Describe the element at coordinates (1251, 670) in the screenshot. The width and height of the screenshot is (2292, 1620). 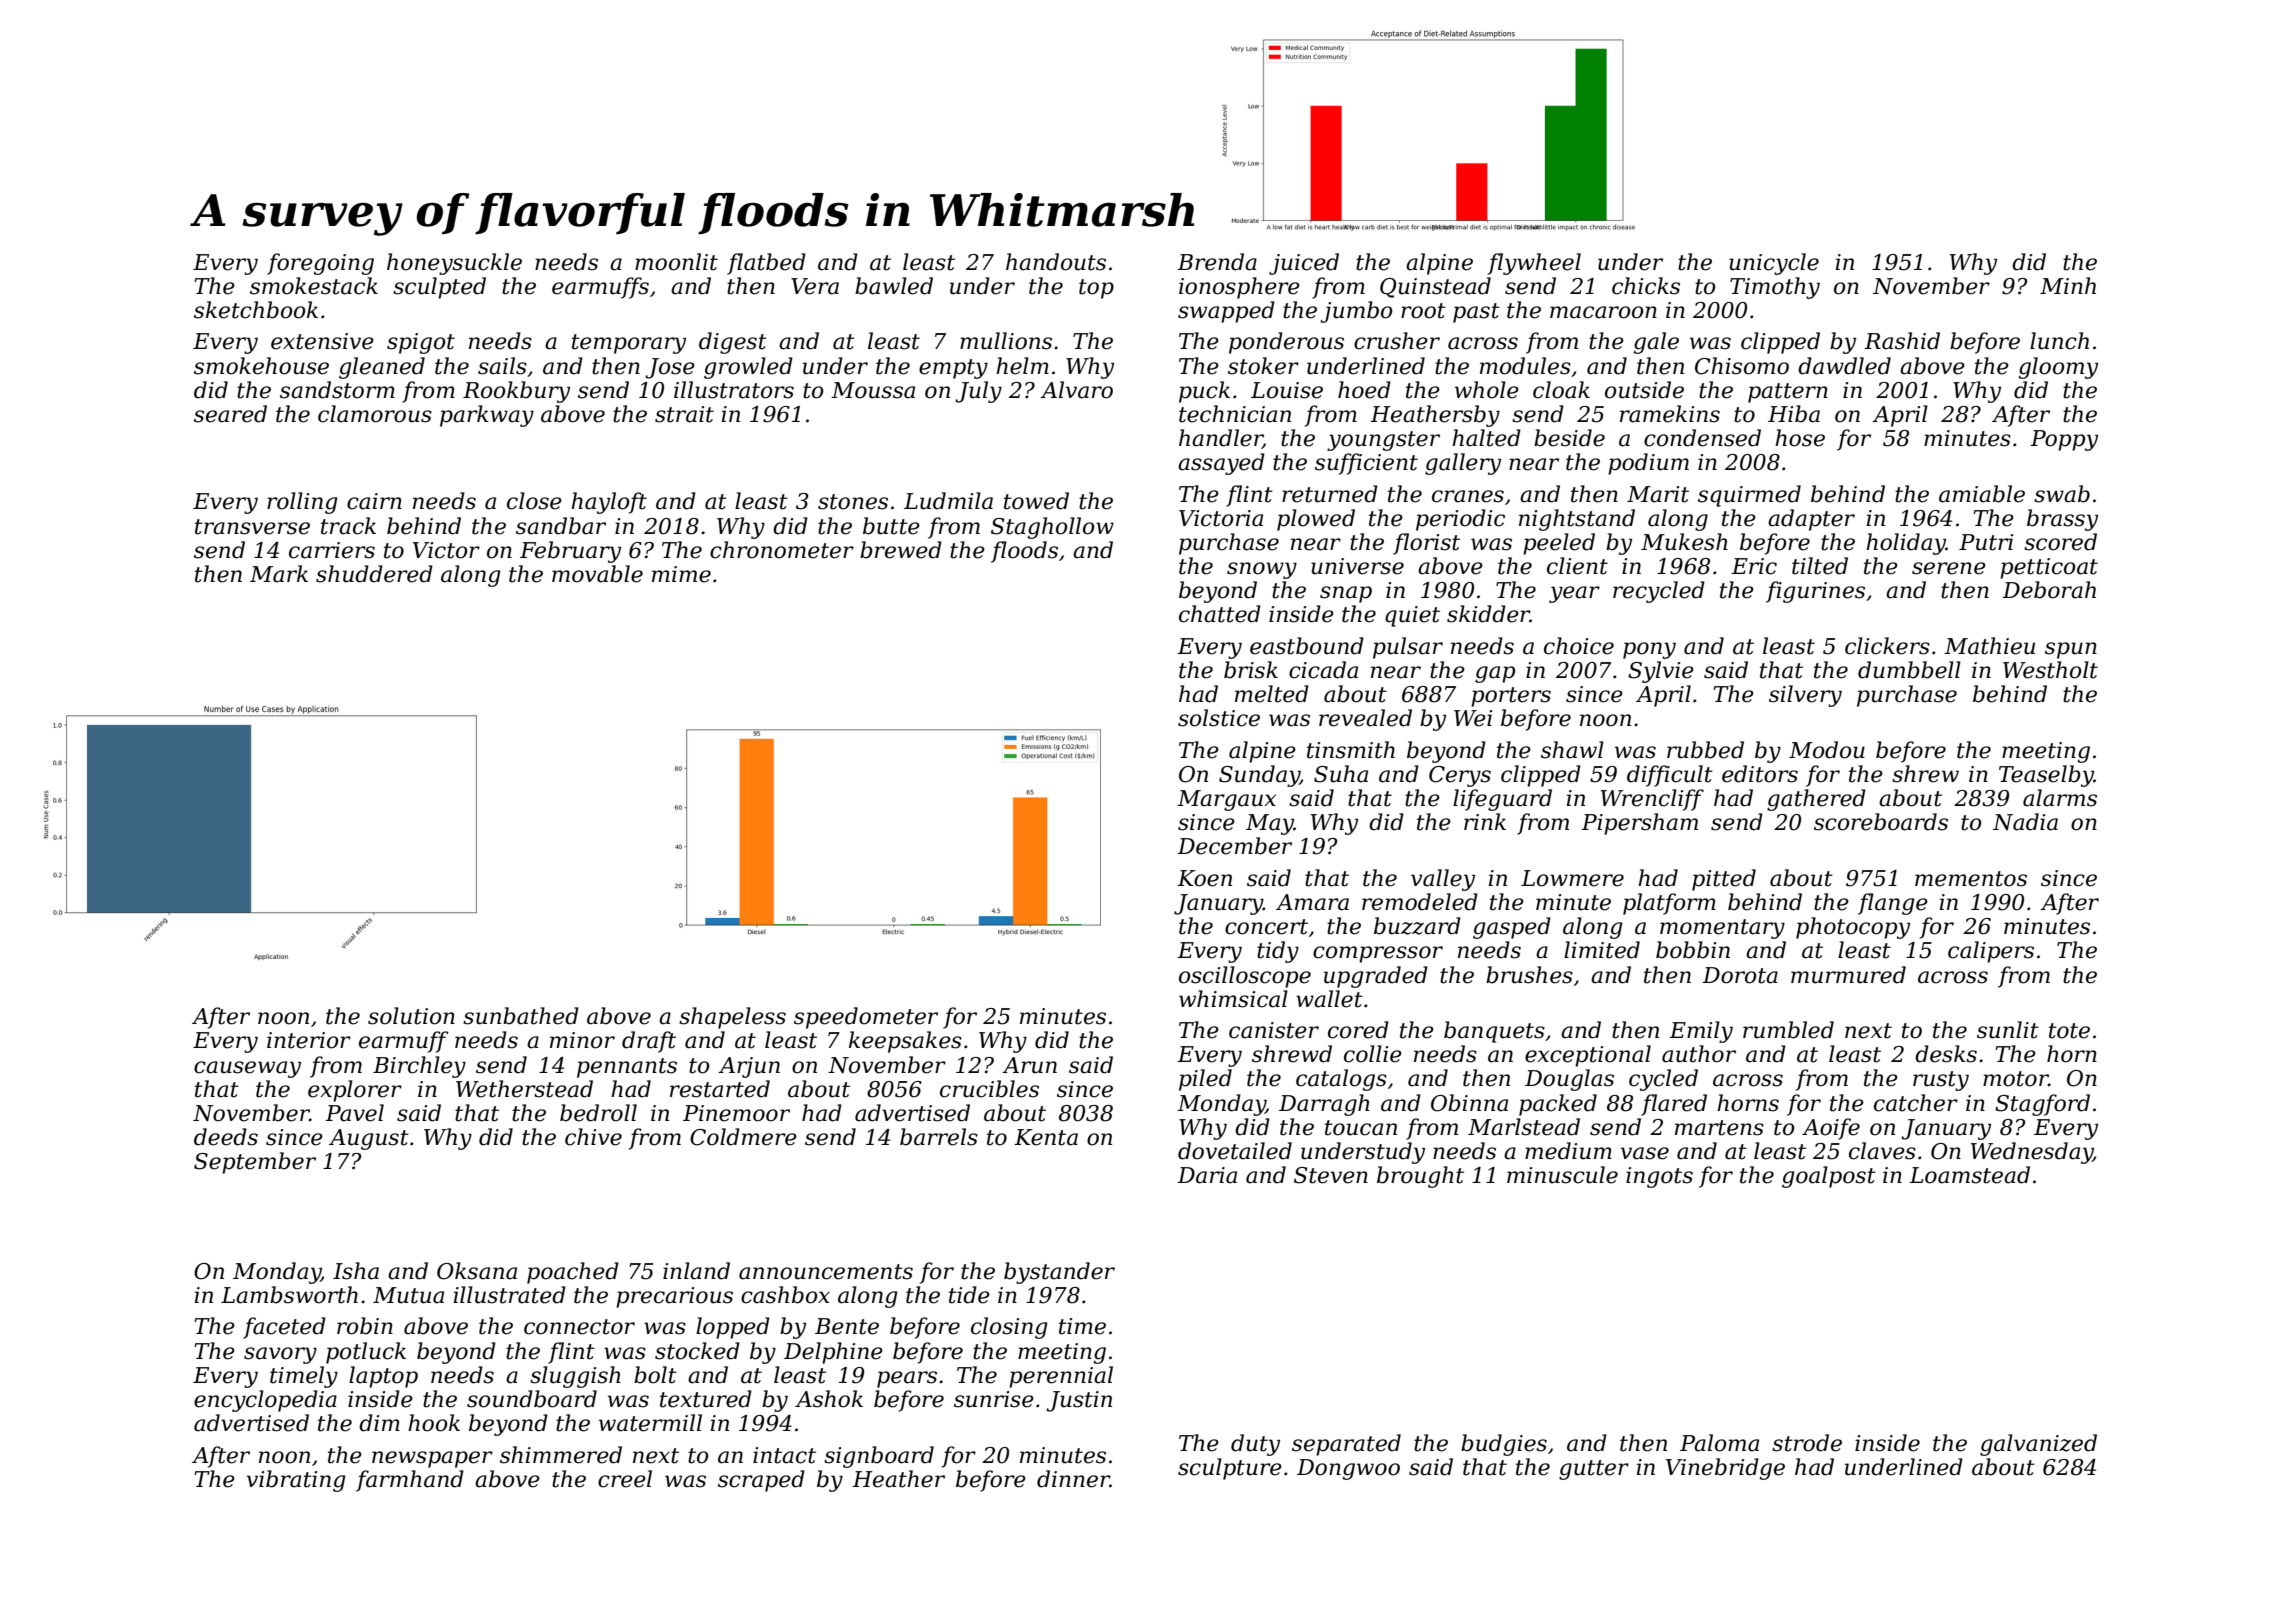
I see `brisk` at that location.
